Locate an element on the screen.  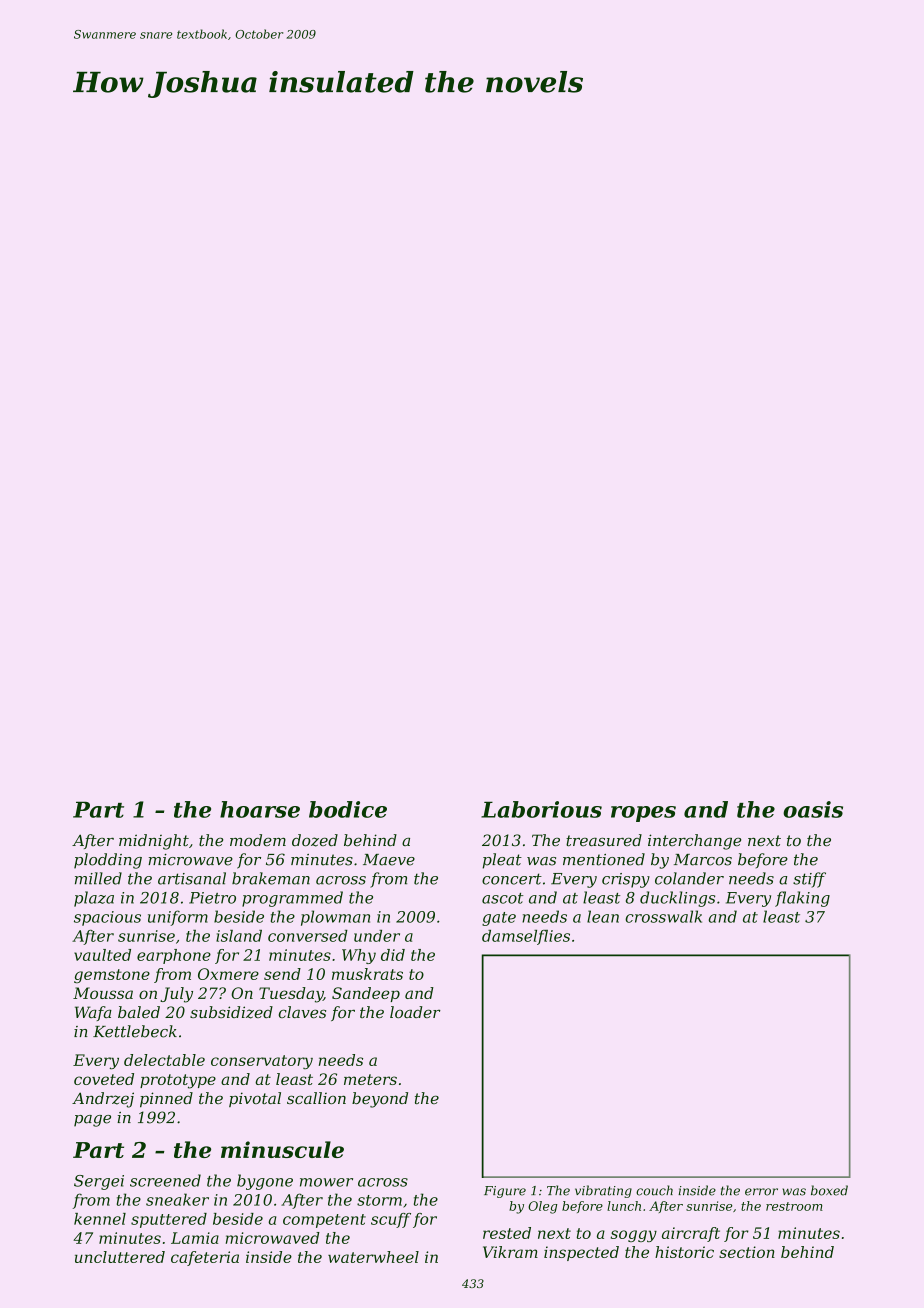
hoarse is located at coordinates (260, 809).
